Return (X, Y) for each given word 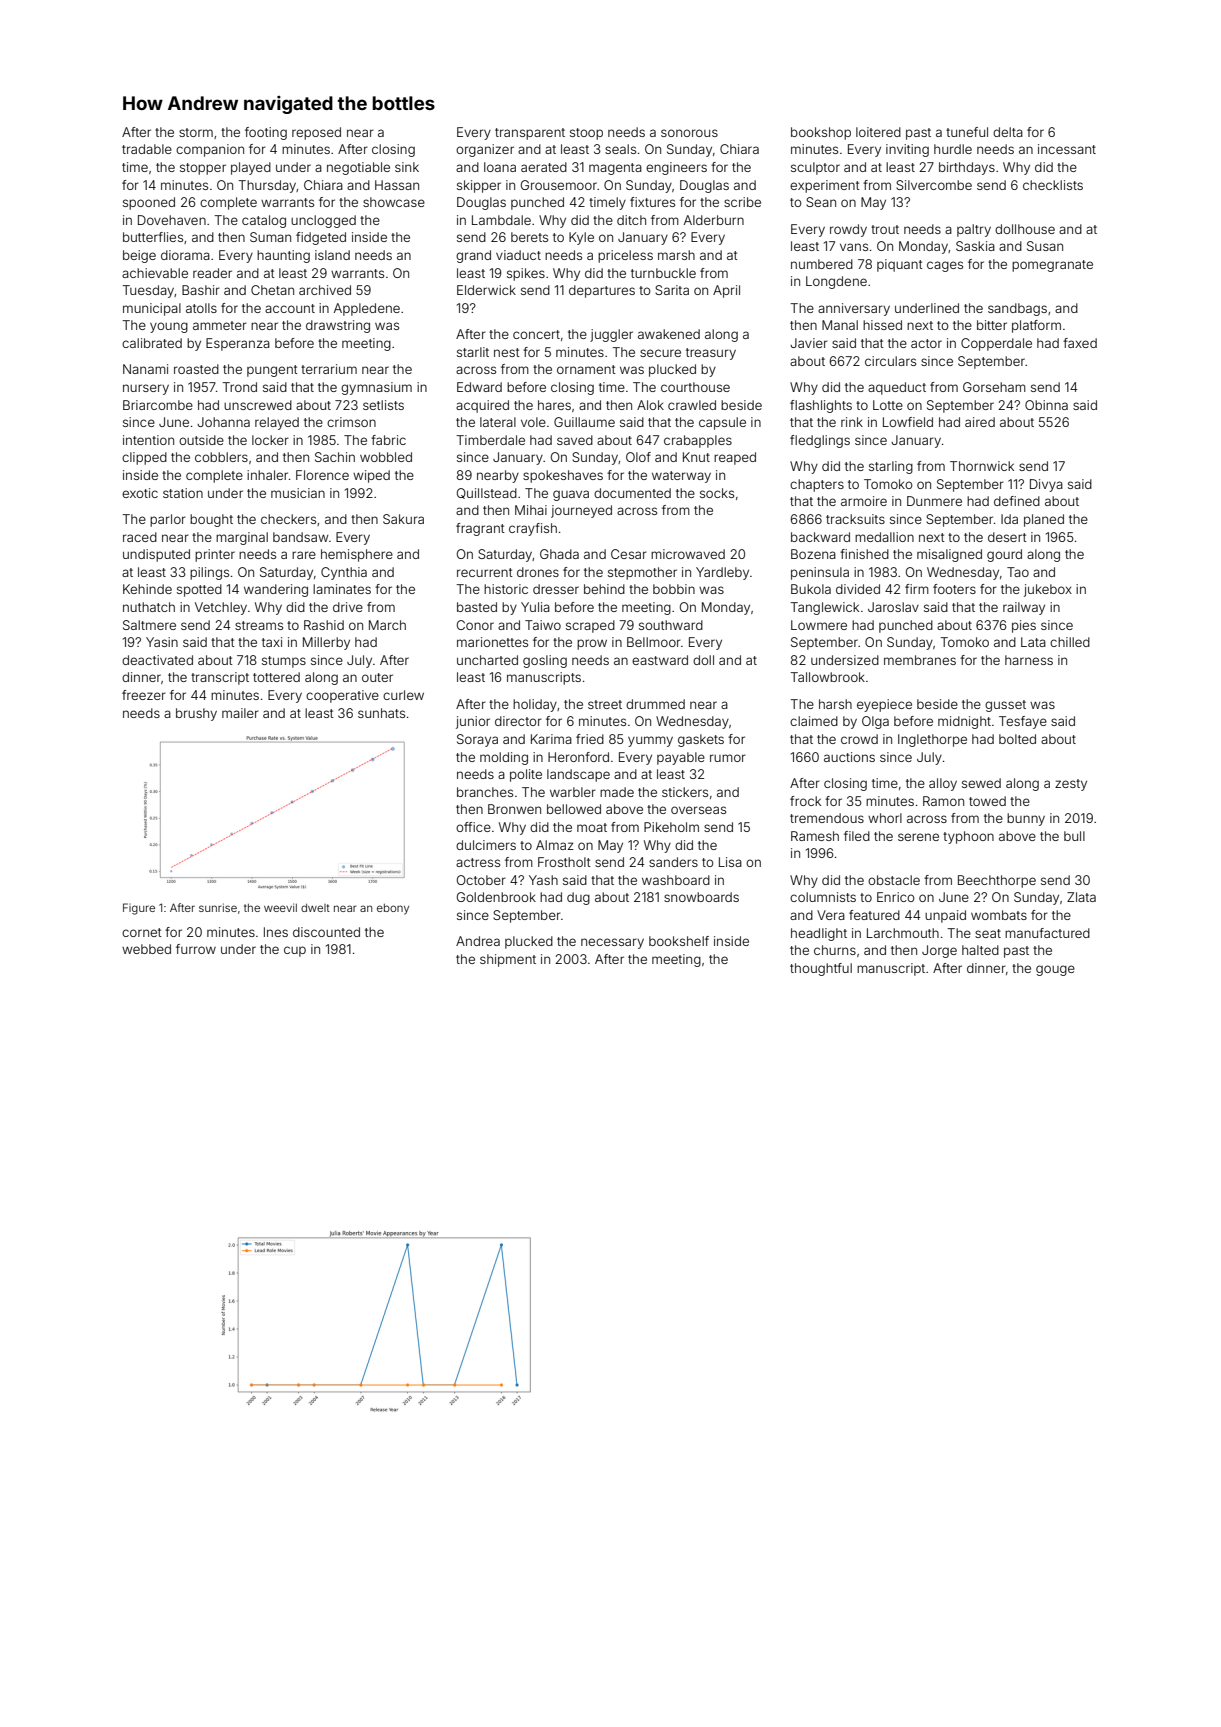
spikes (526, 274)
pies (1024, 626)
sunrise (218, 907)
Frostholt (564, 862)
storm (196, 132)
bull (1074, 836)
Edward (479, 387)
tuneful (967, 132)
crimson (351, 422)
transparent (530, 134)
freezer (144, 695)
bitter (992, 325)
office (473, 827)
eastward (660, 660)
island (332, 255)
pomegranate (1052, 266)
